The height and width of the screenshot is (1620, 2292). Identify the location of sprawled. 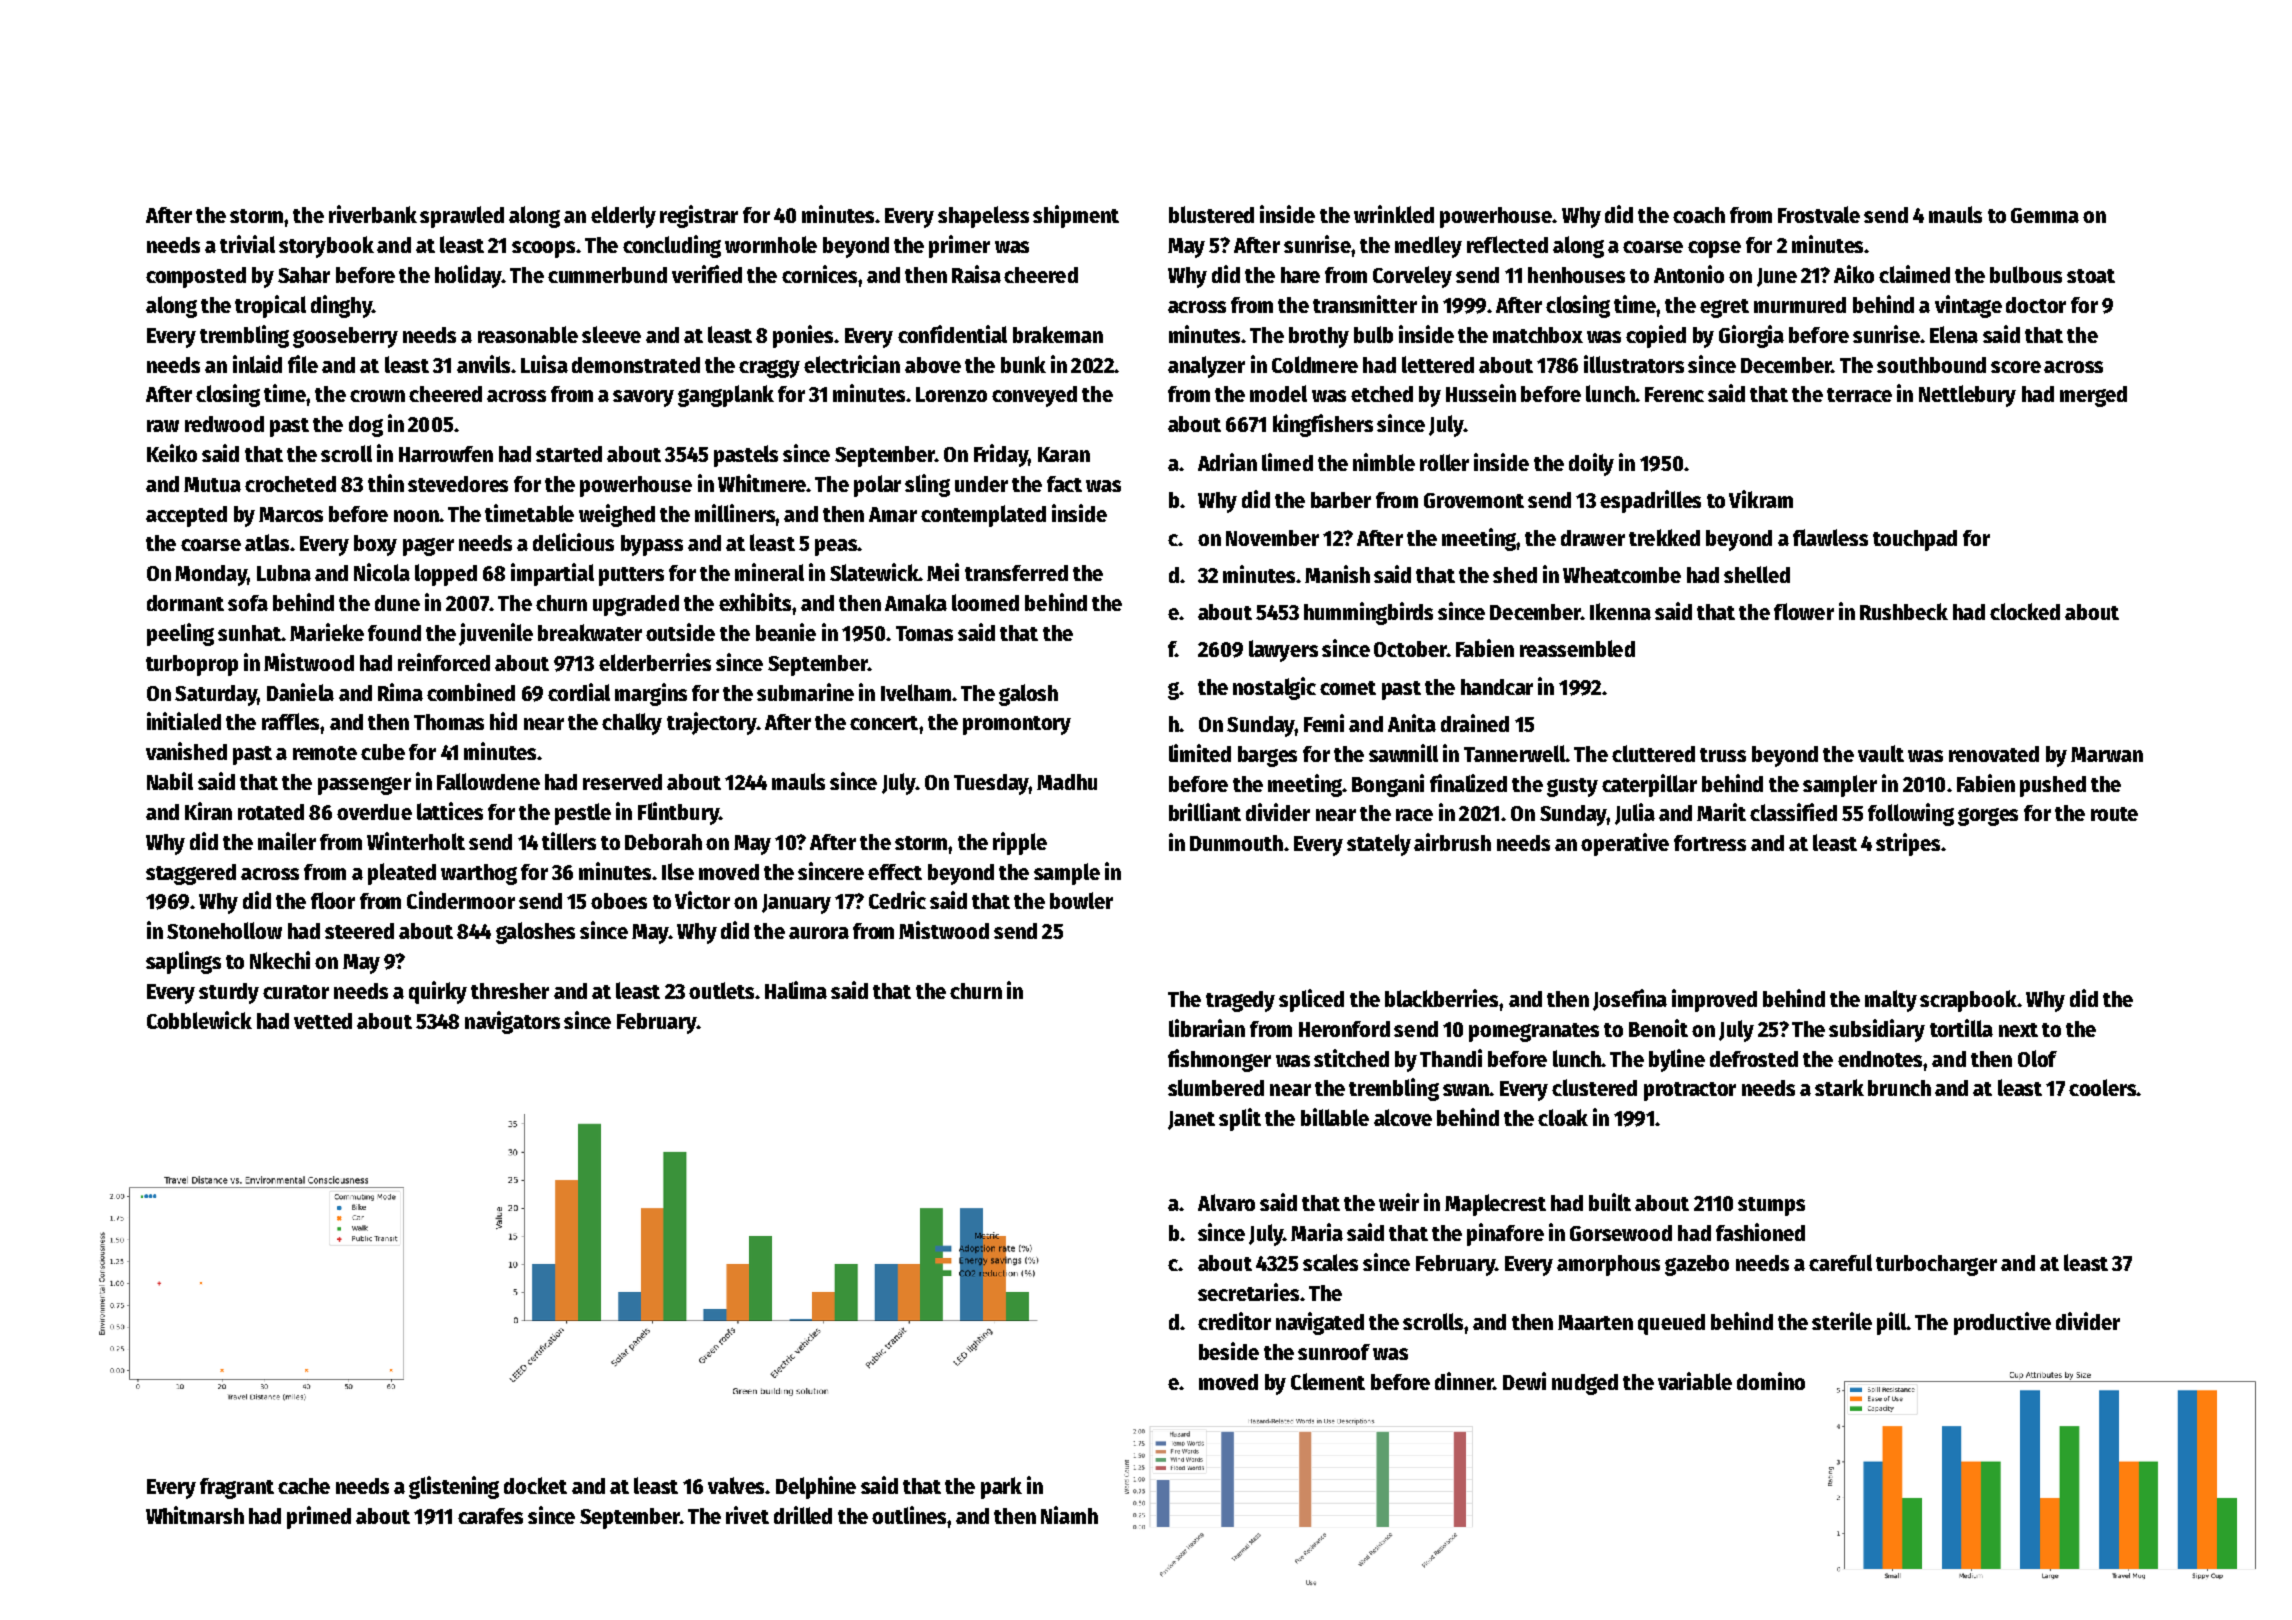
(462, 217).
